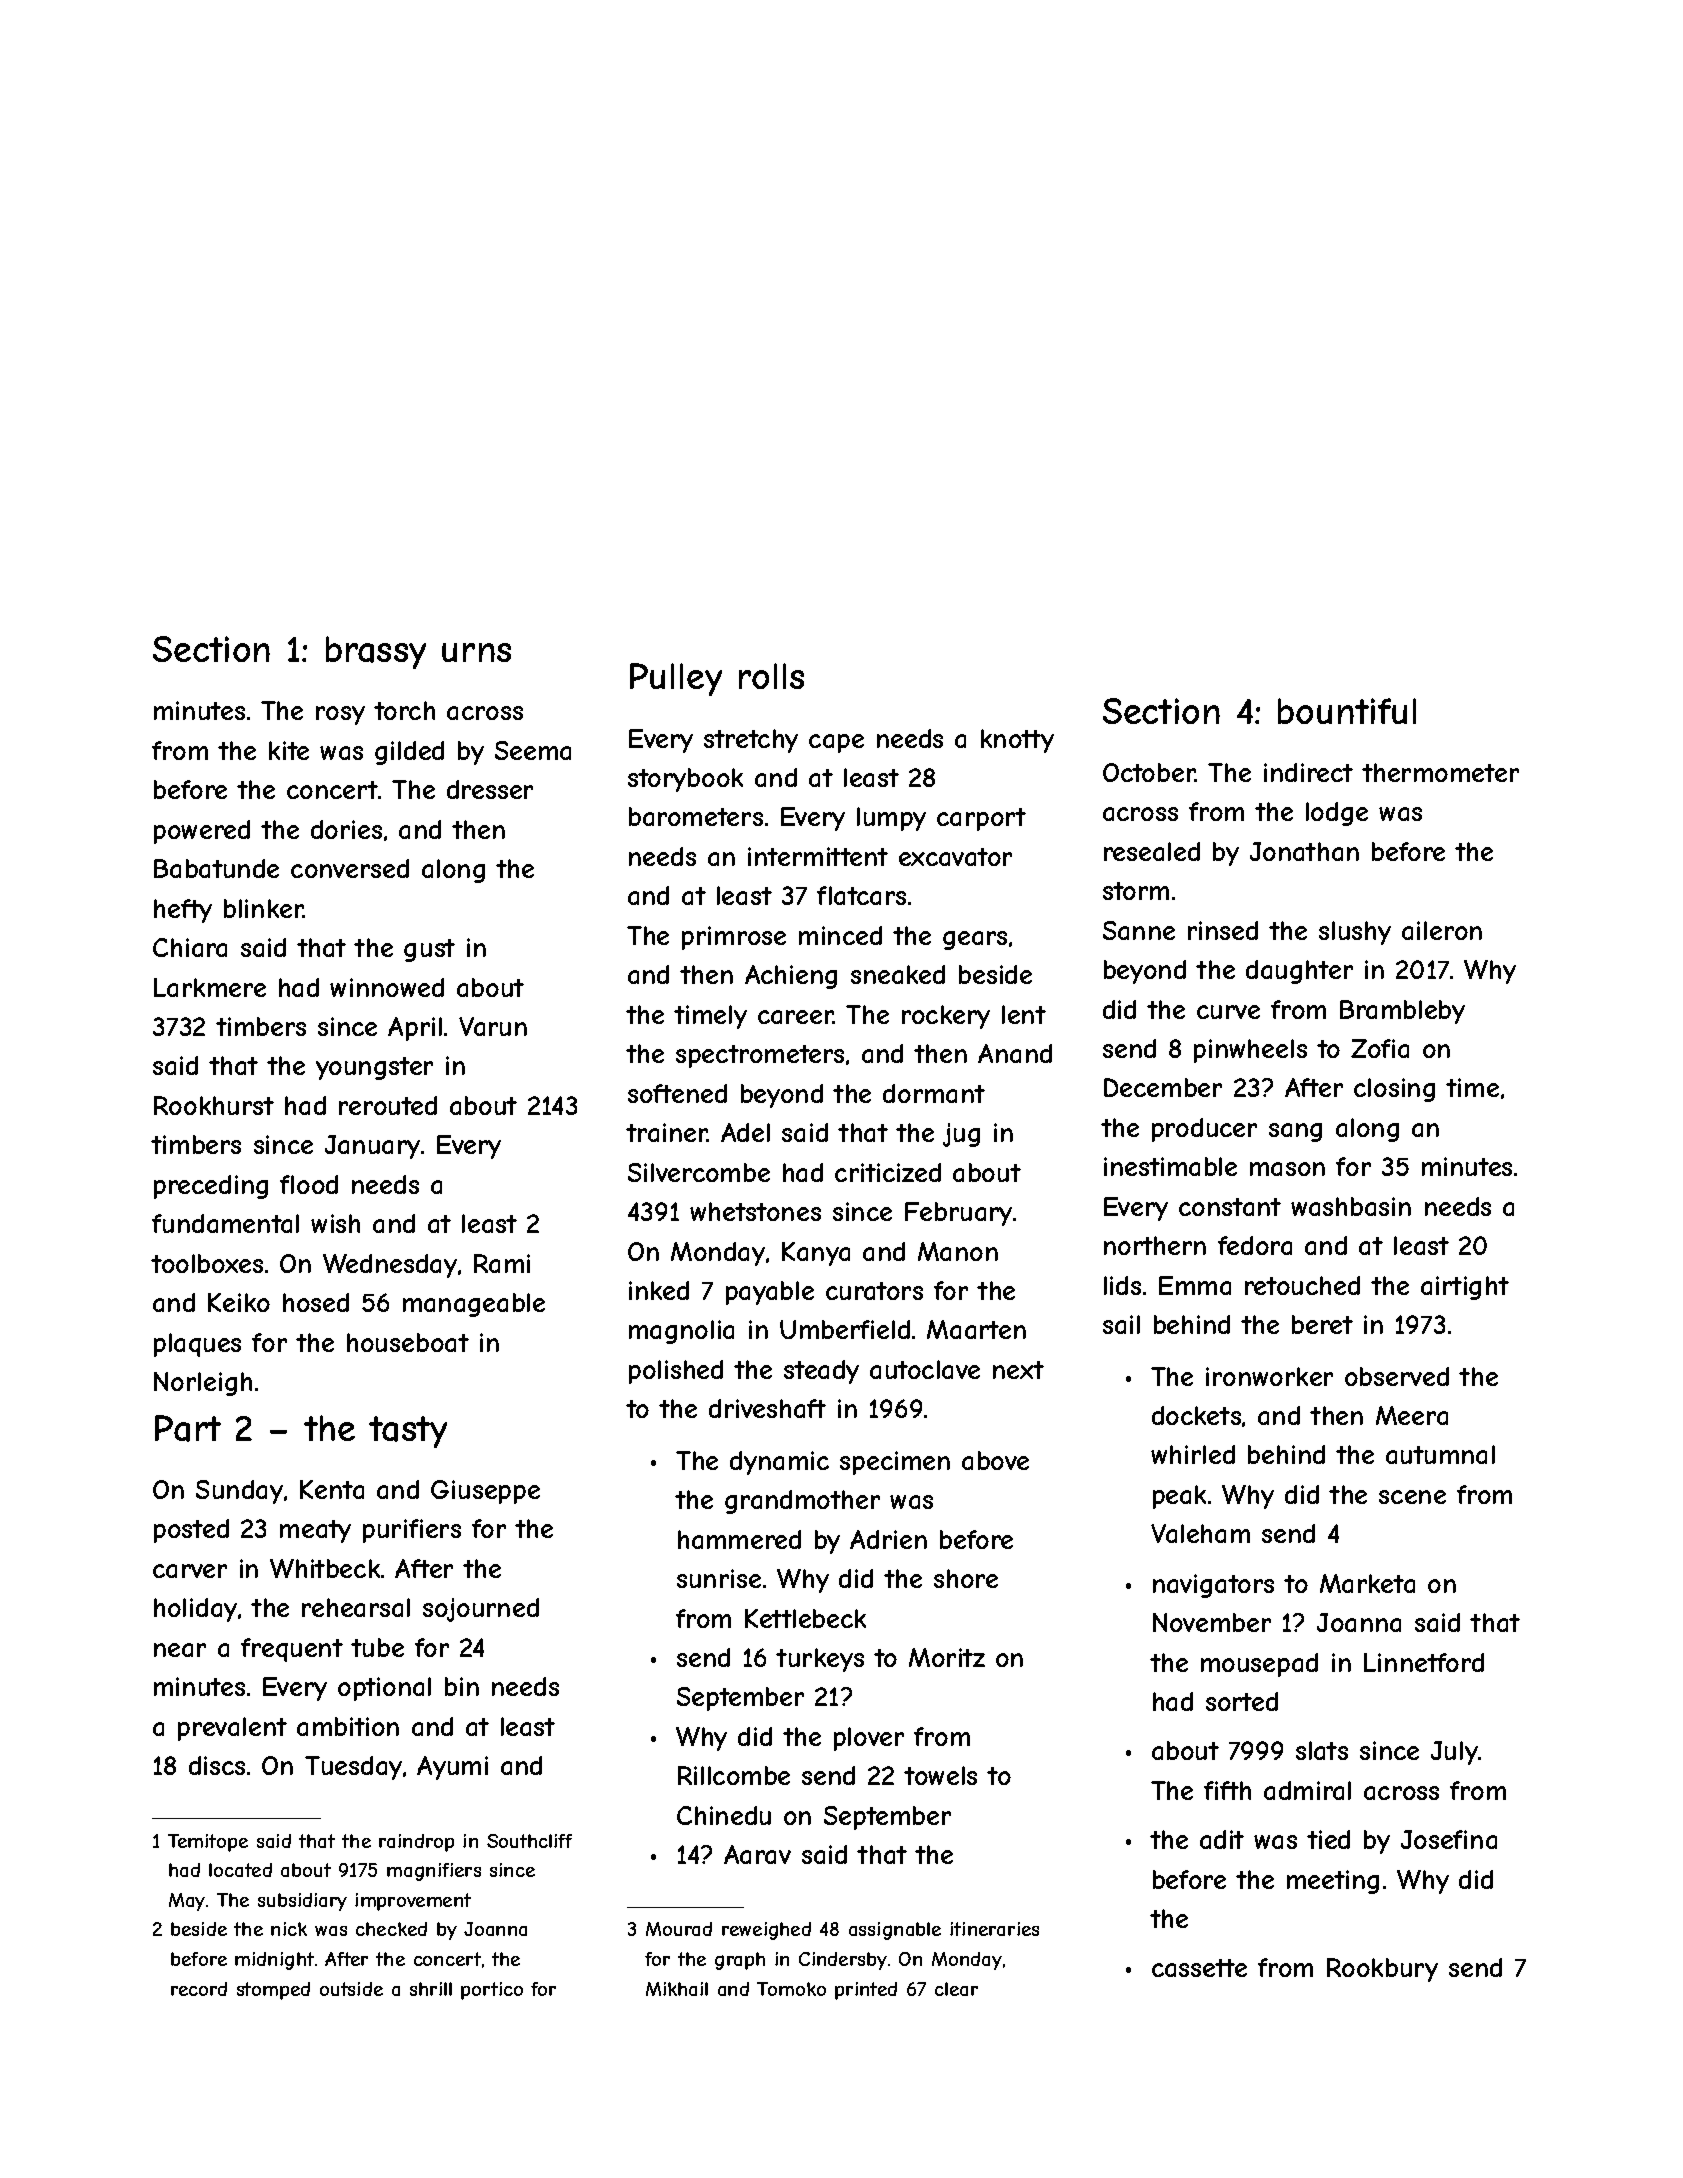  What do you see at coordinates (795, 1017) in the screenshot?
I see `career` at bounding box center [795, 1017].
